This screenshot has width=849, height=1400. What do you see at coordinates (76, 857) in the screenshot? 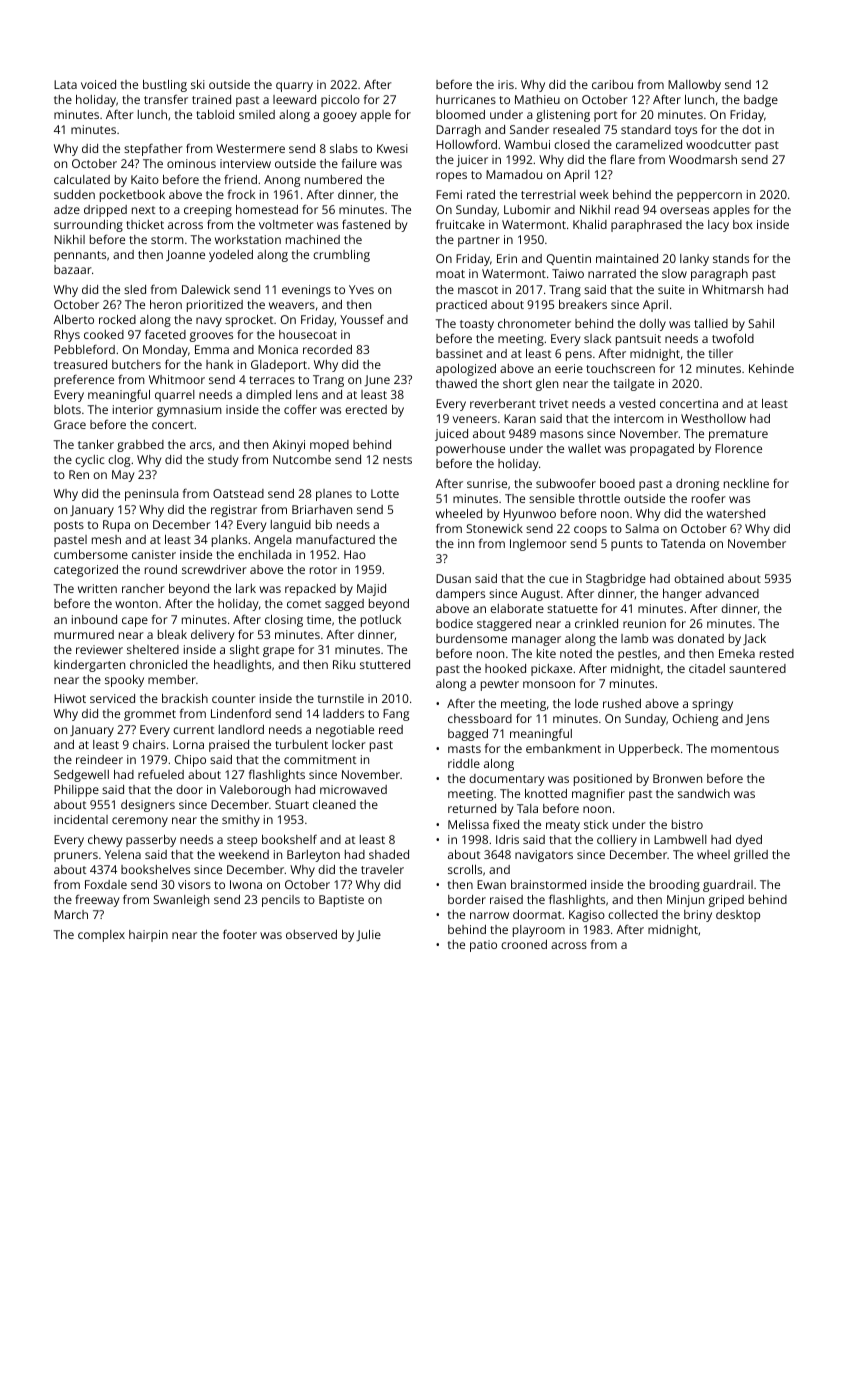
I see `pruners` at bounding box center [76, 857].
